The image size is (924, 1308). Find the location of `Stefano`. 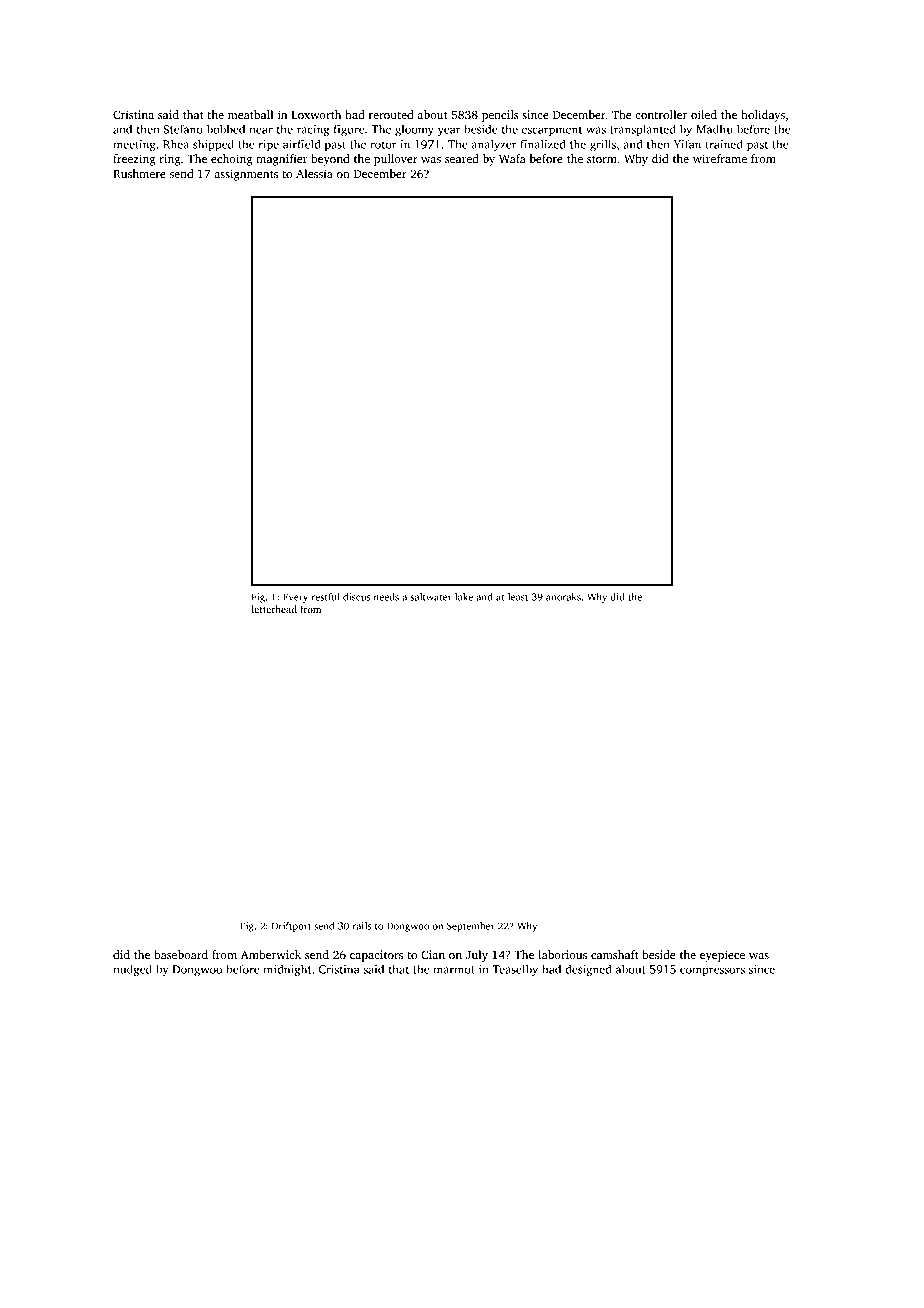

Stefano is located at coordinates (183, 129).
